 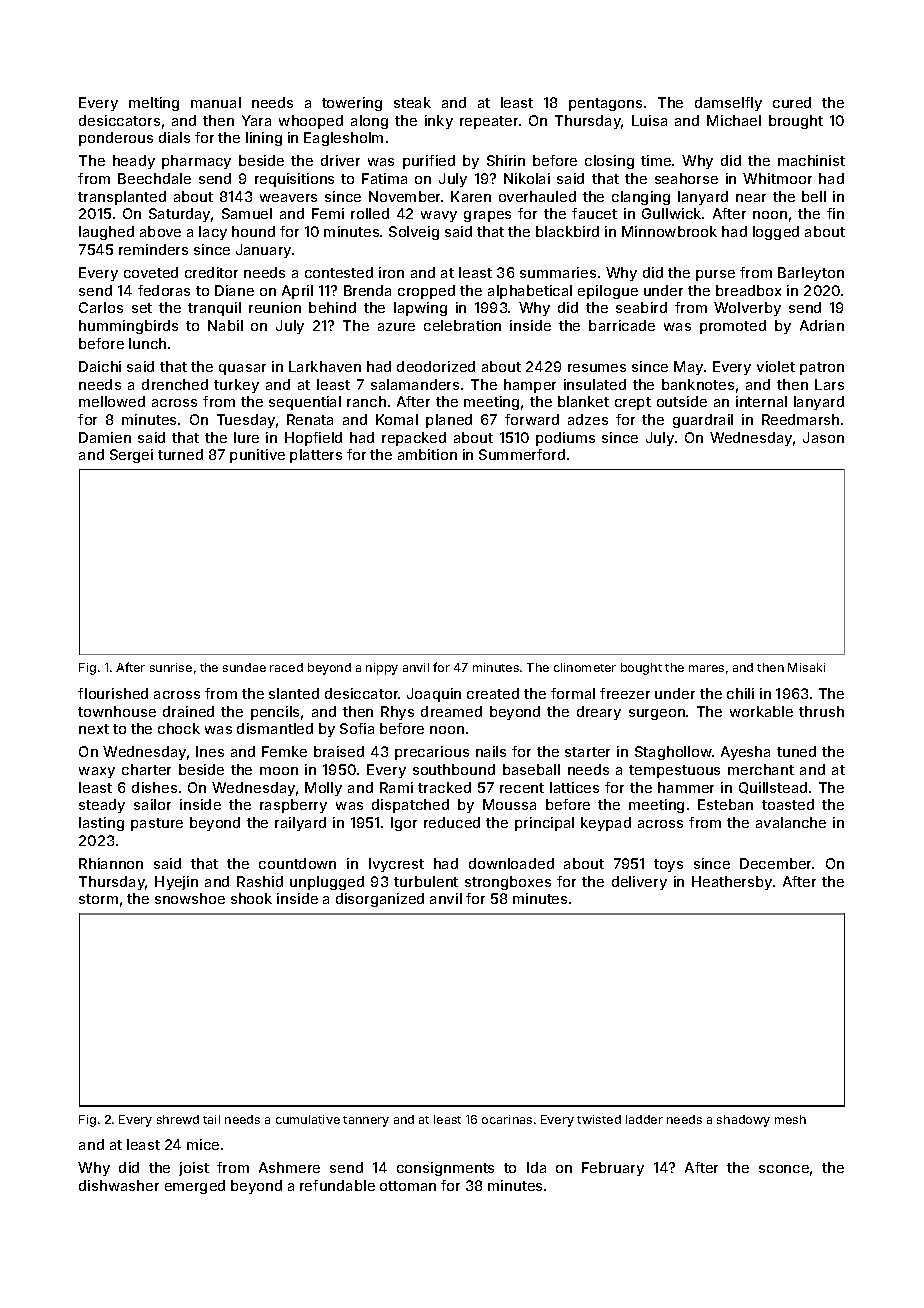 I want to click on blanket, so click(x=583, y=401).
